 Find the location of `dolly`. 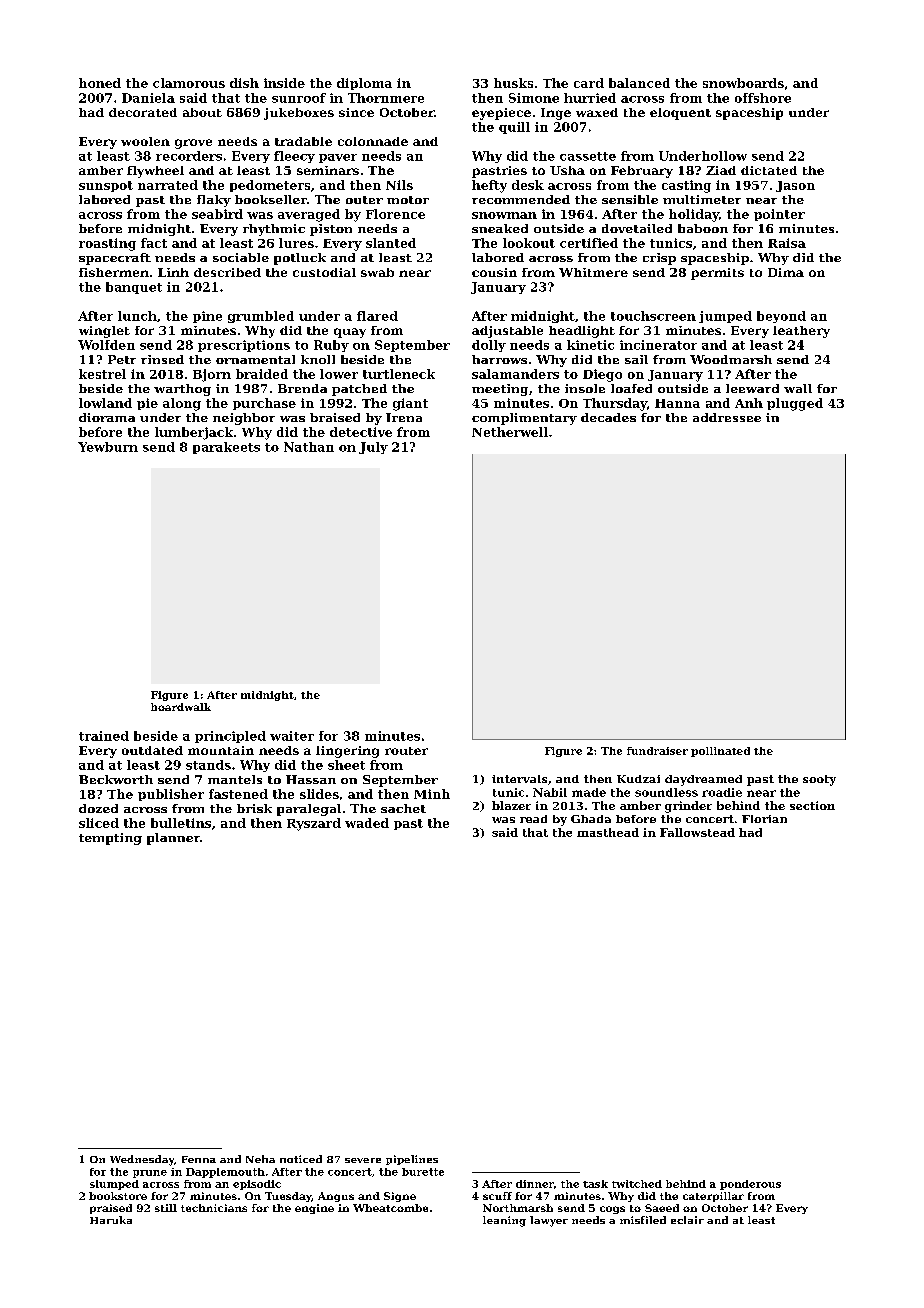

dolly is located at coordinates (489, 346).
